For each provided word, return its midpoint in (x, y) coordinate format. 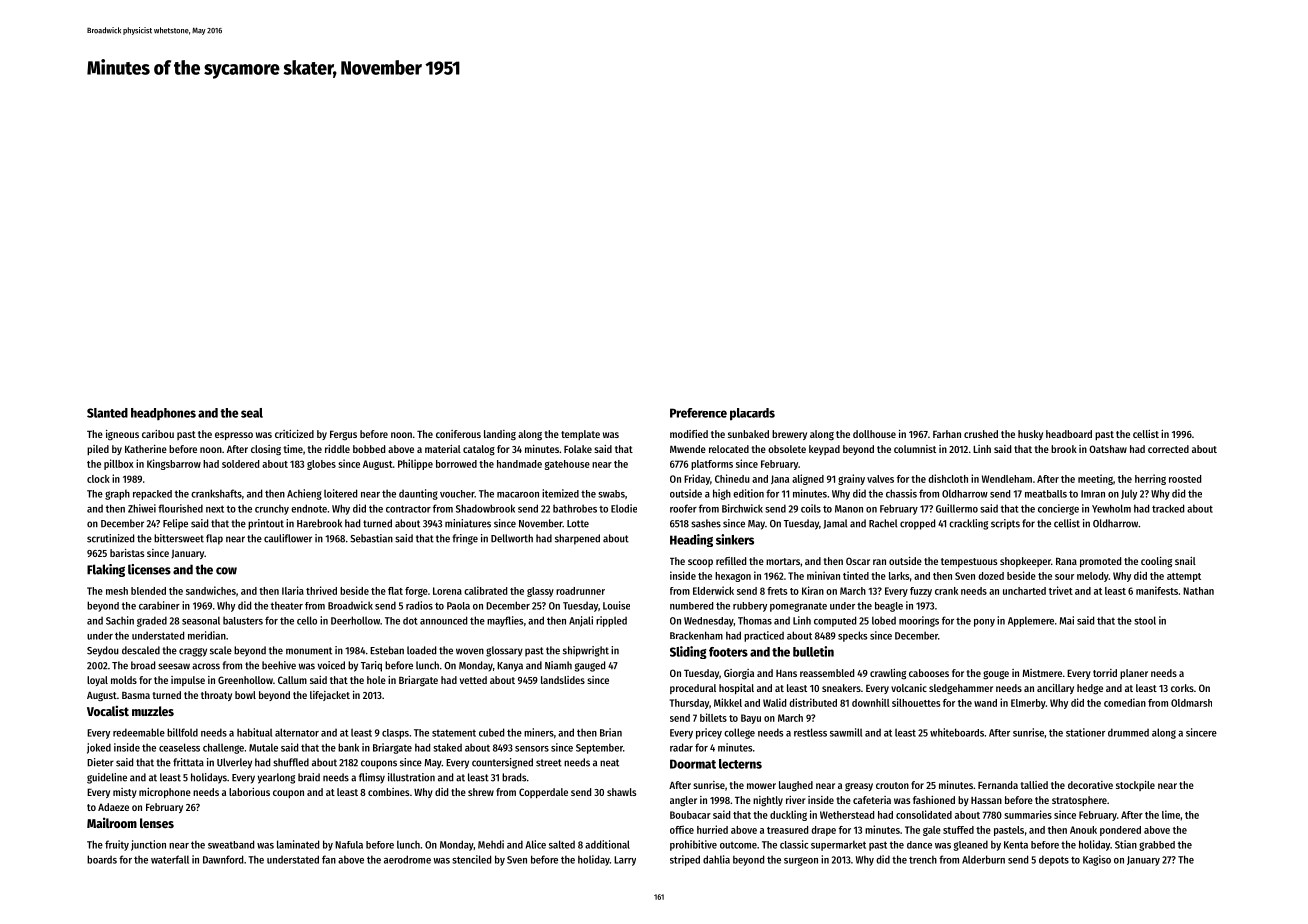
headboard (1069, 434)
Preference (698, 413)
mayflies (505, 621)
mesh (117, 591)
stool (1145, 620)
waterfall (170, 859)
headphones (163, 414)
